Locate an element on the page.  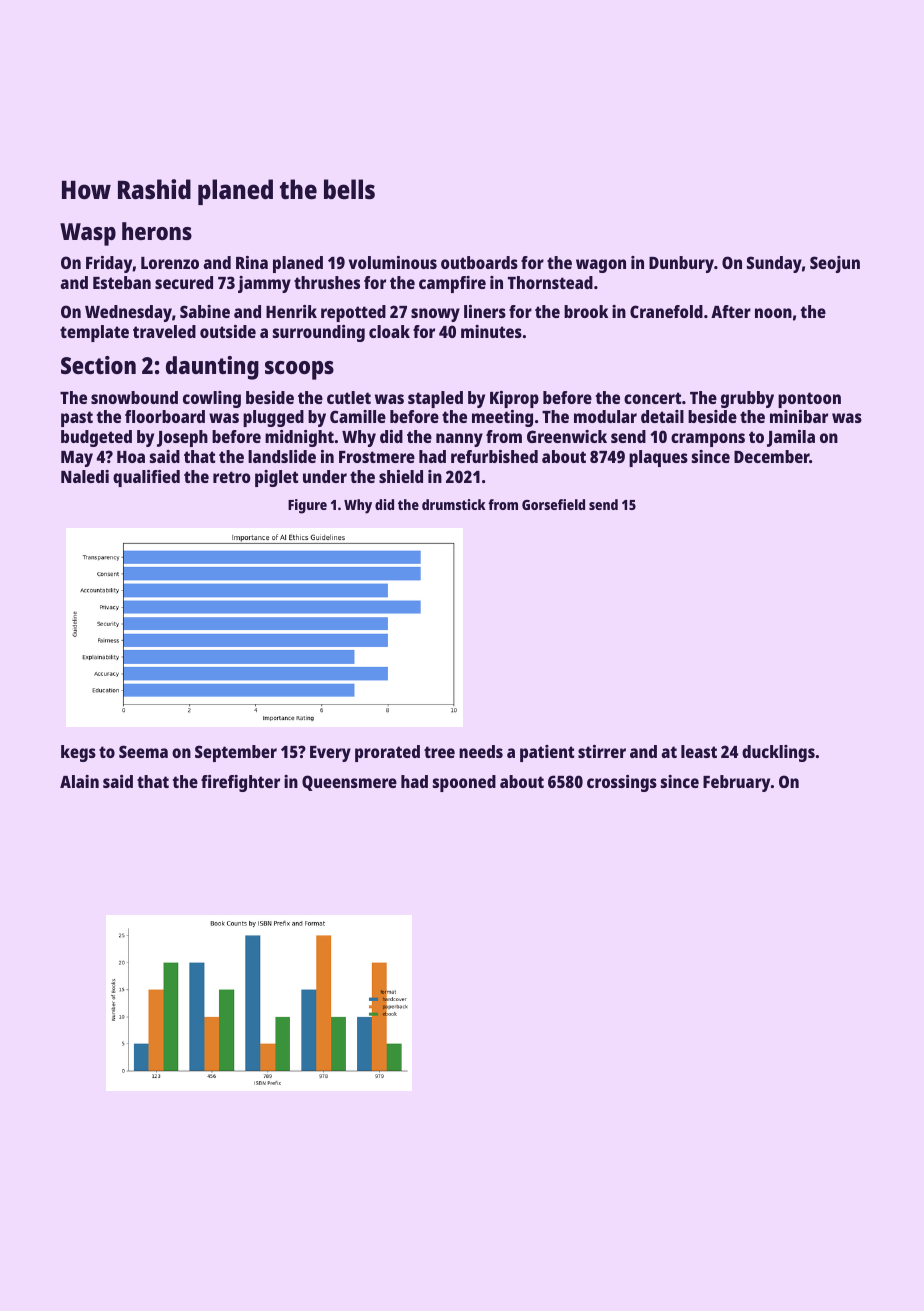
Rina is located at coordinates (252, 262).
